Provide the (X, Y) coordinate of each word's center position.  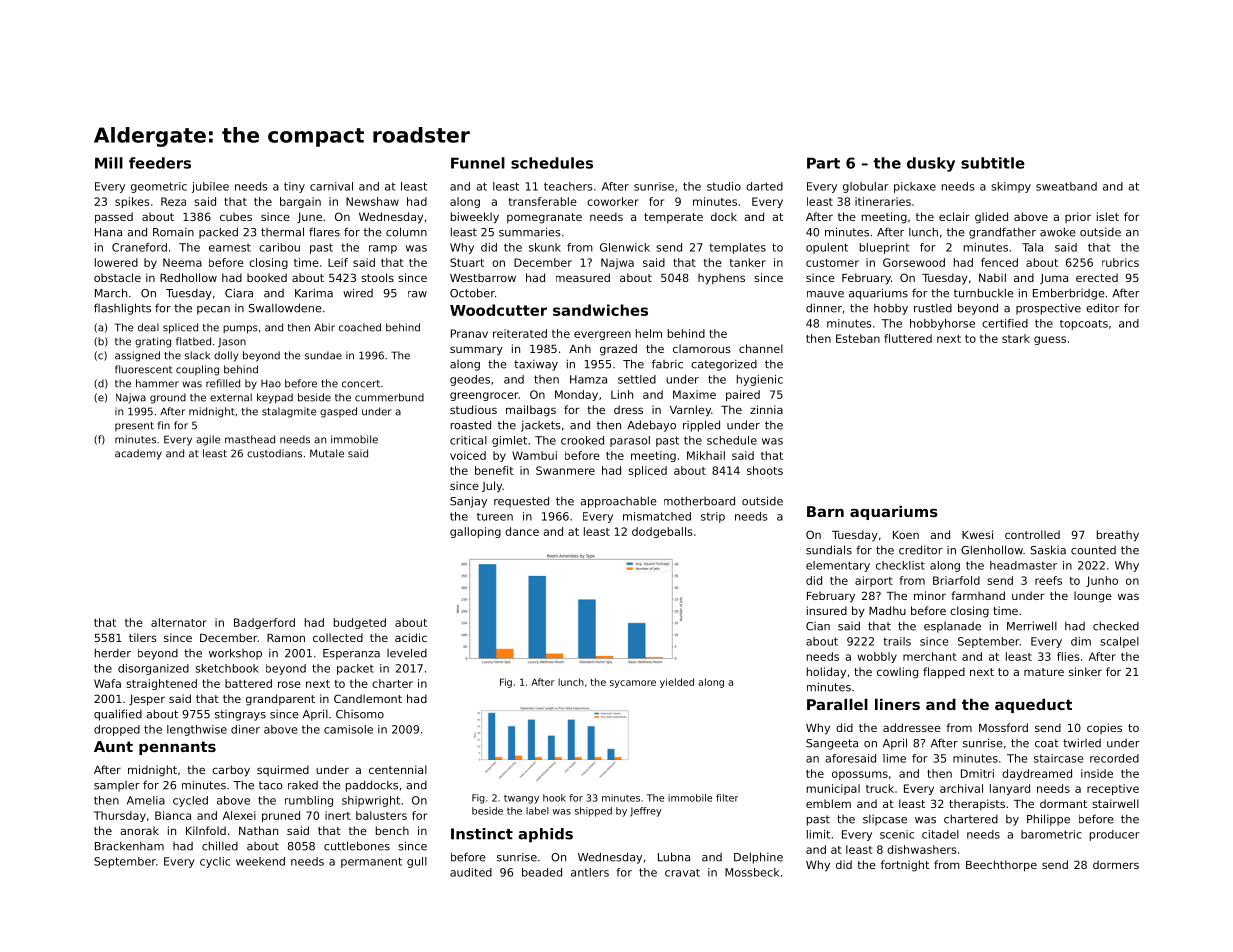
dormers (1116, 864)
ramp (383, 249)
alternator (179, 622)
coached (360, 327)
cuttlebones (357, 846)
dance (522, 531)
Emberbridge (1069, 294)
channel (761, 348)
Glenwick (625, 247)
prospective (1048, 309)
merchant (930, 656)
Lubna (674, 857)
